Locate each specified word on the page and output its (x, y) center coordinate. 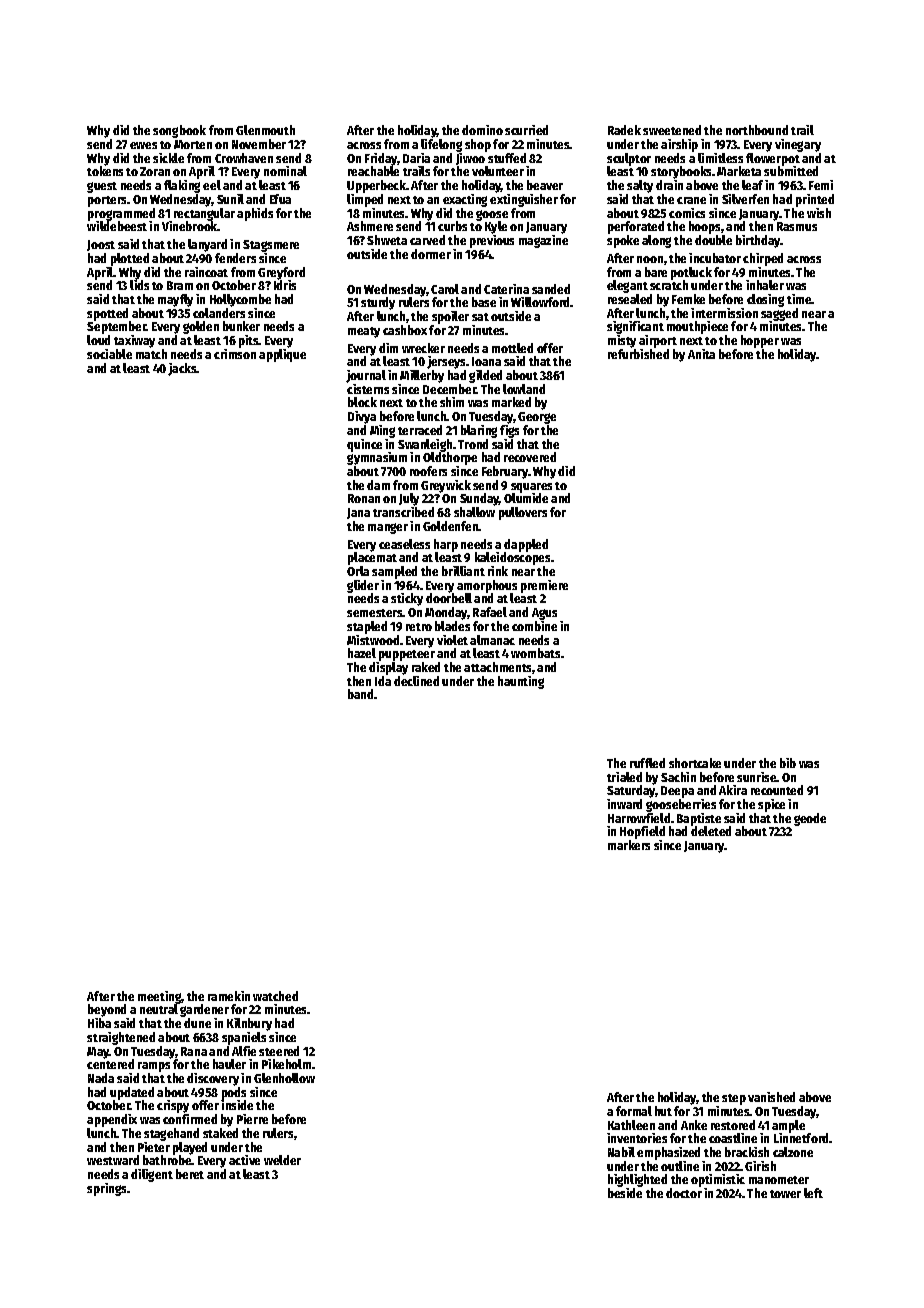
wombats (535, 653)
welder (282, 1160)
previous (492, 241)
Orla (358, 571)
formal (634, 1111)
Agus (544, 614)
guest (102, 187)
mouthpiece (697, 327)
